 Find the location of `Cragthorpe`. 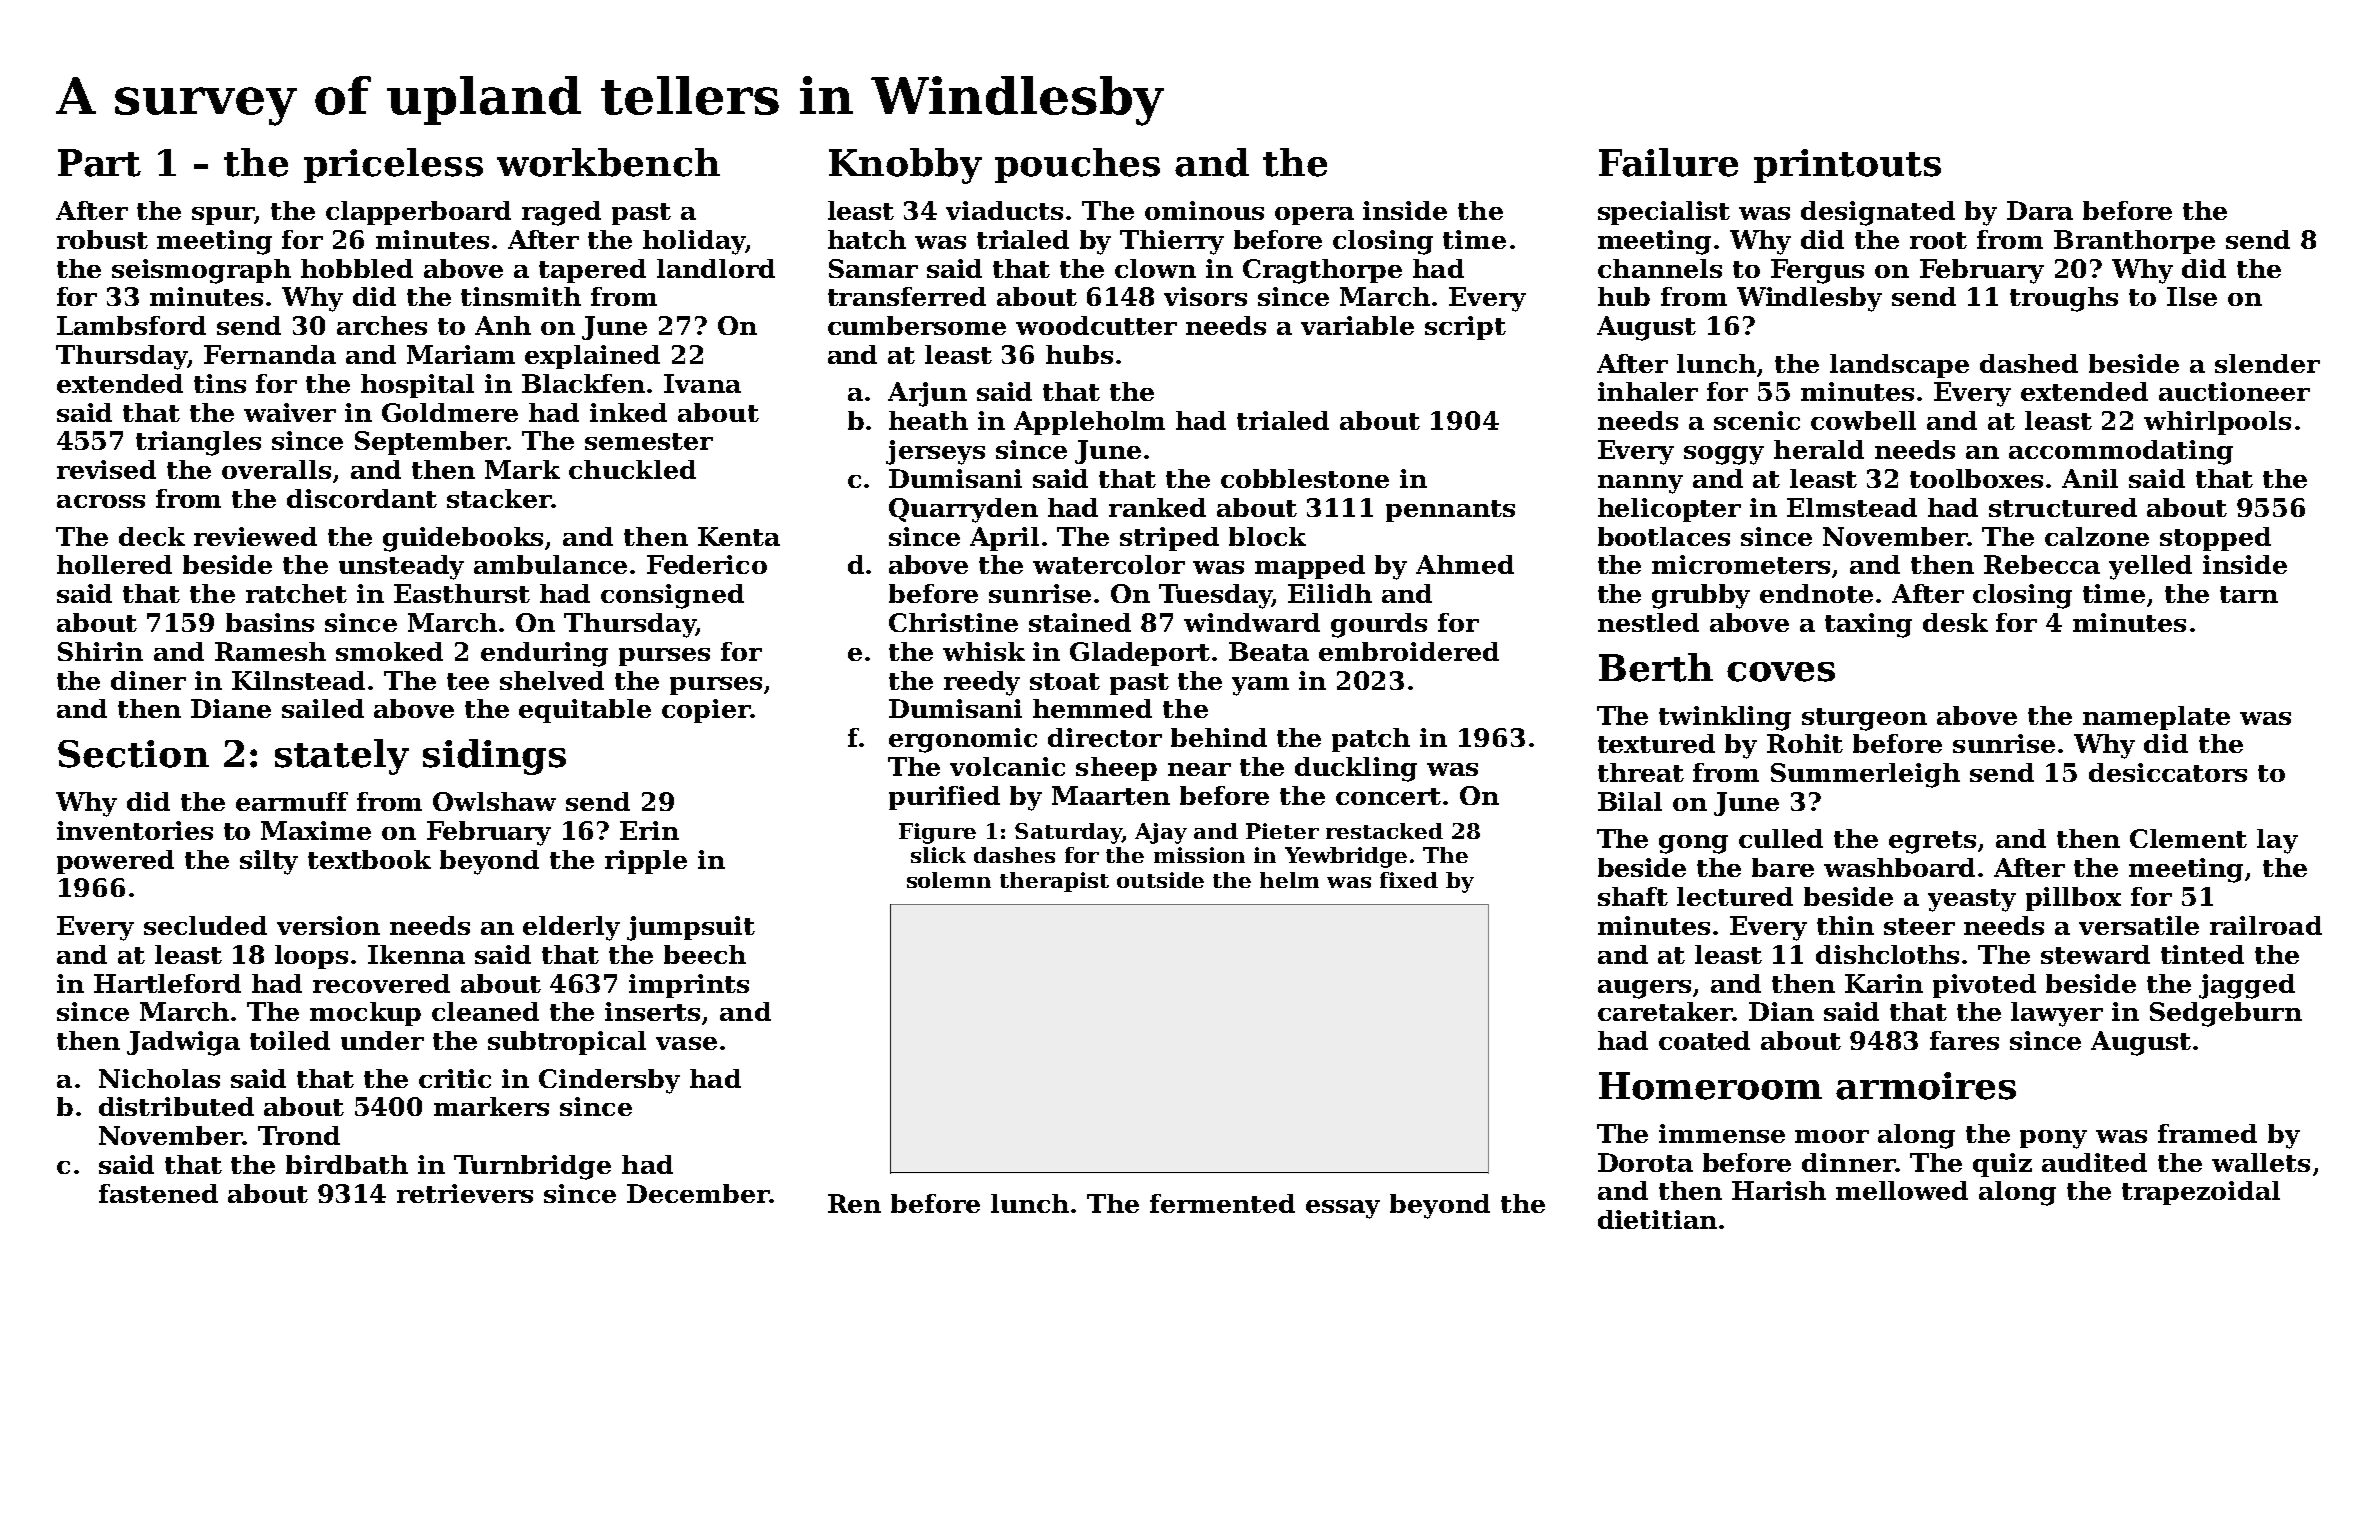

Cragthorpe is located at coordinates (1322, 271).
